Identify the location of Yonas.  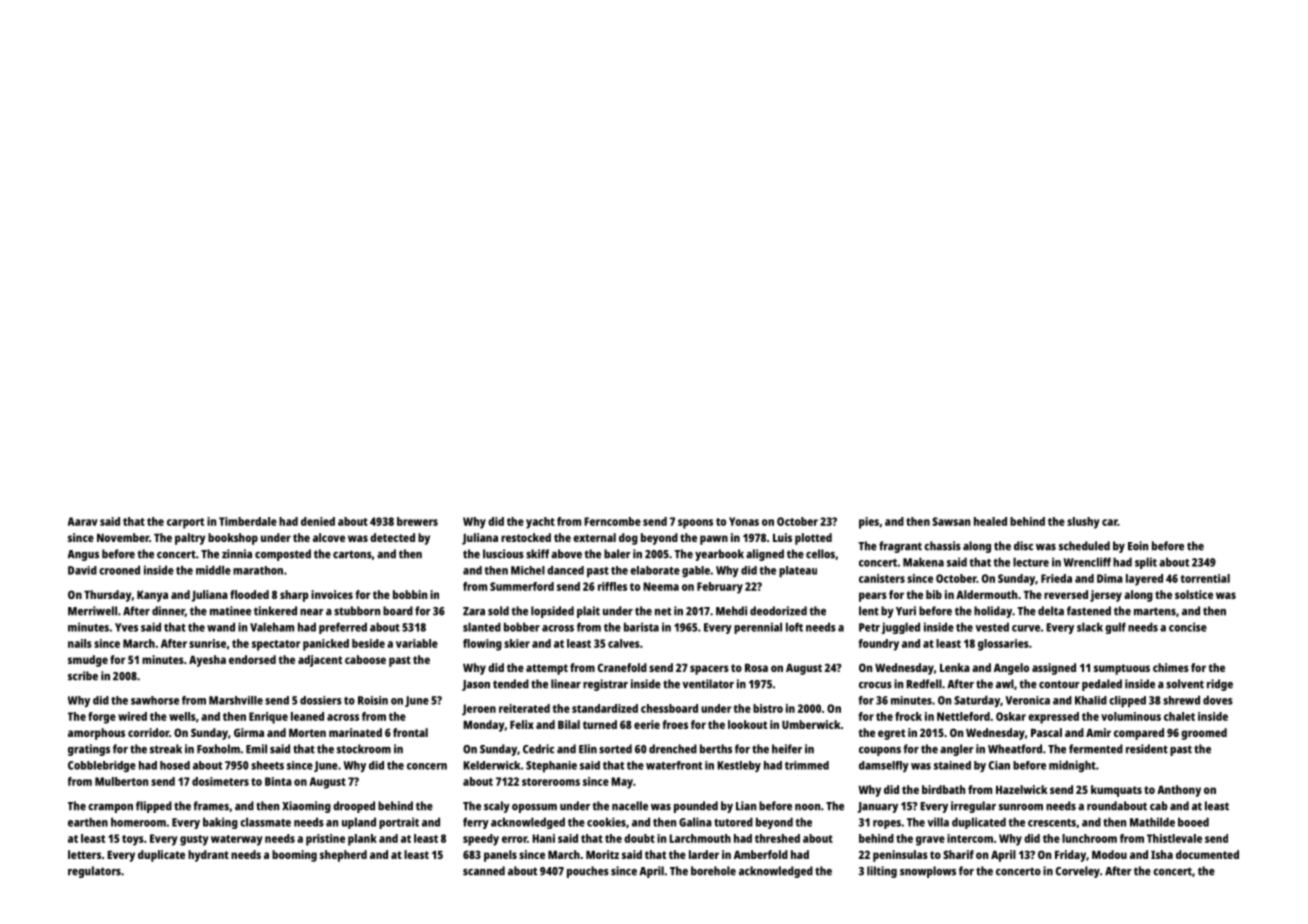
(744, 521).
